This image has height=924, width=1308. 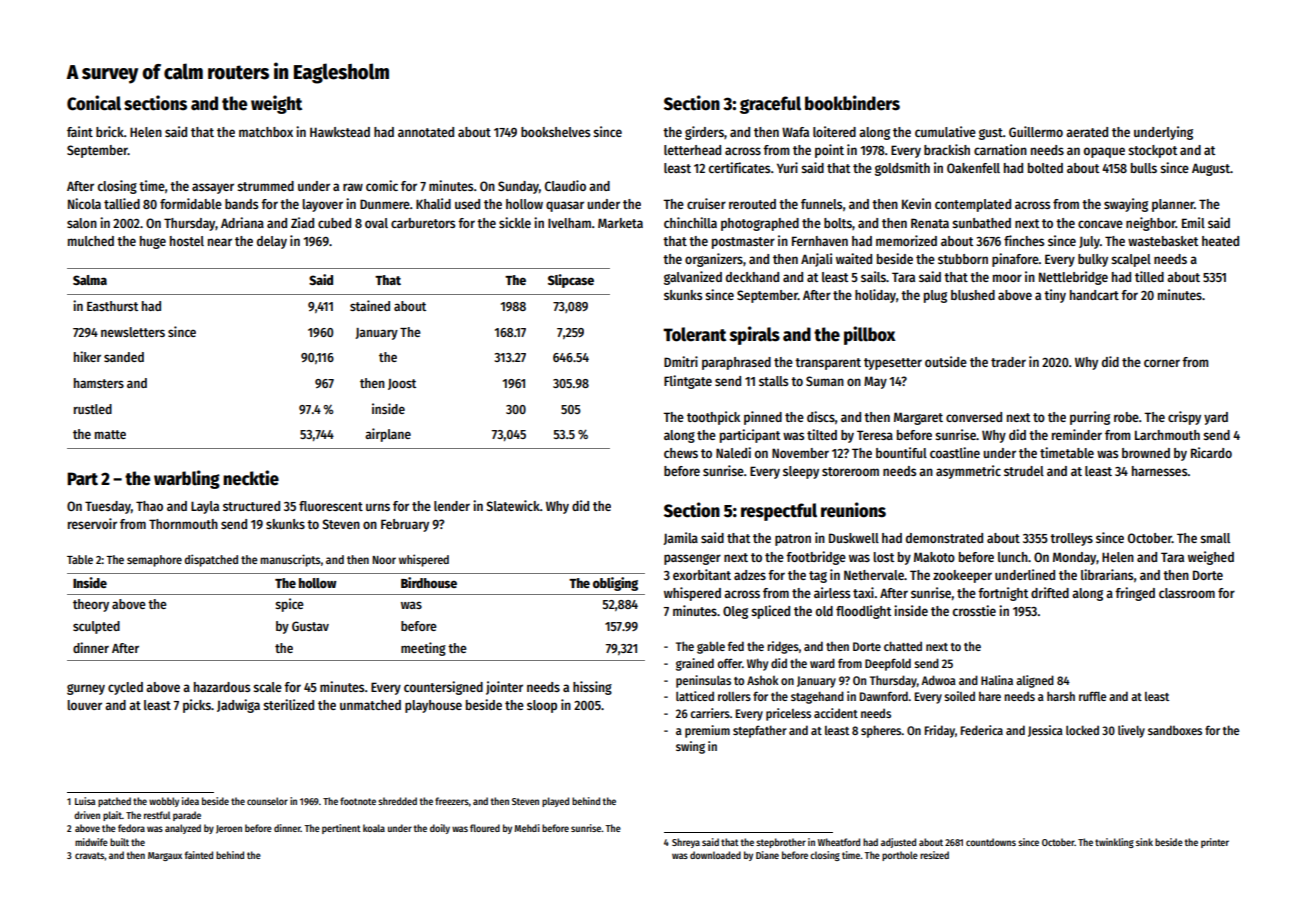 I want to click on sandboxes, so click(x=1175, y=730).
